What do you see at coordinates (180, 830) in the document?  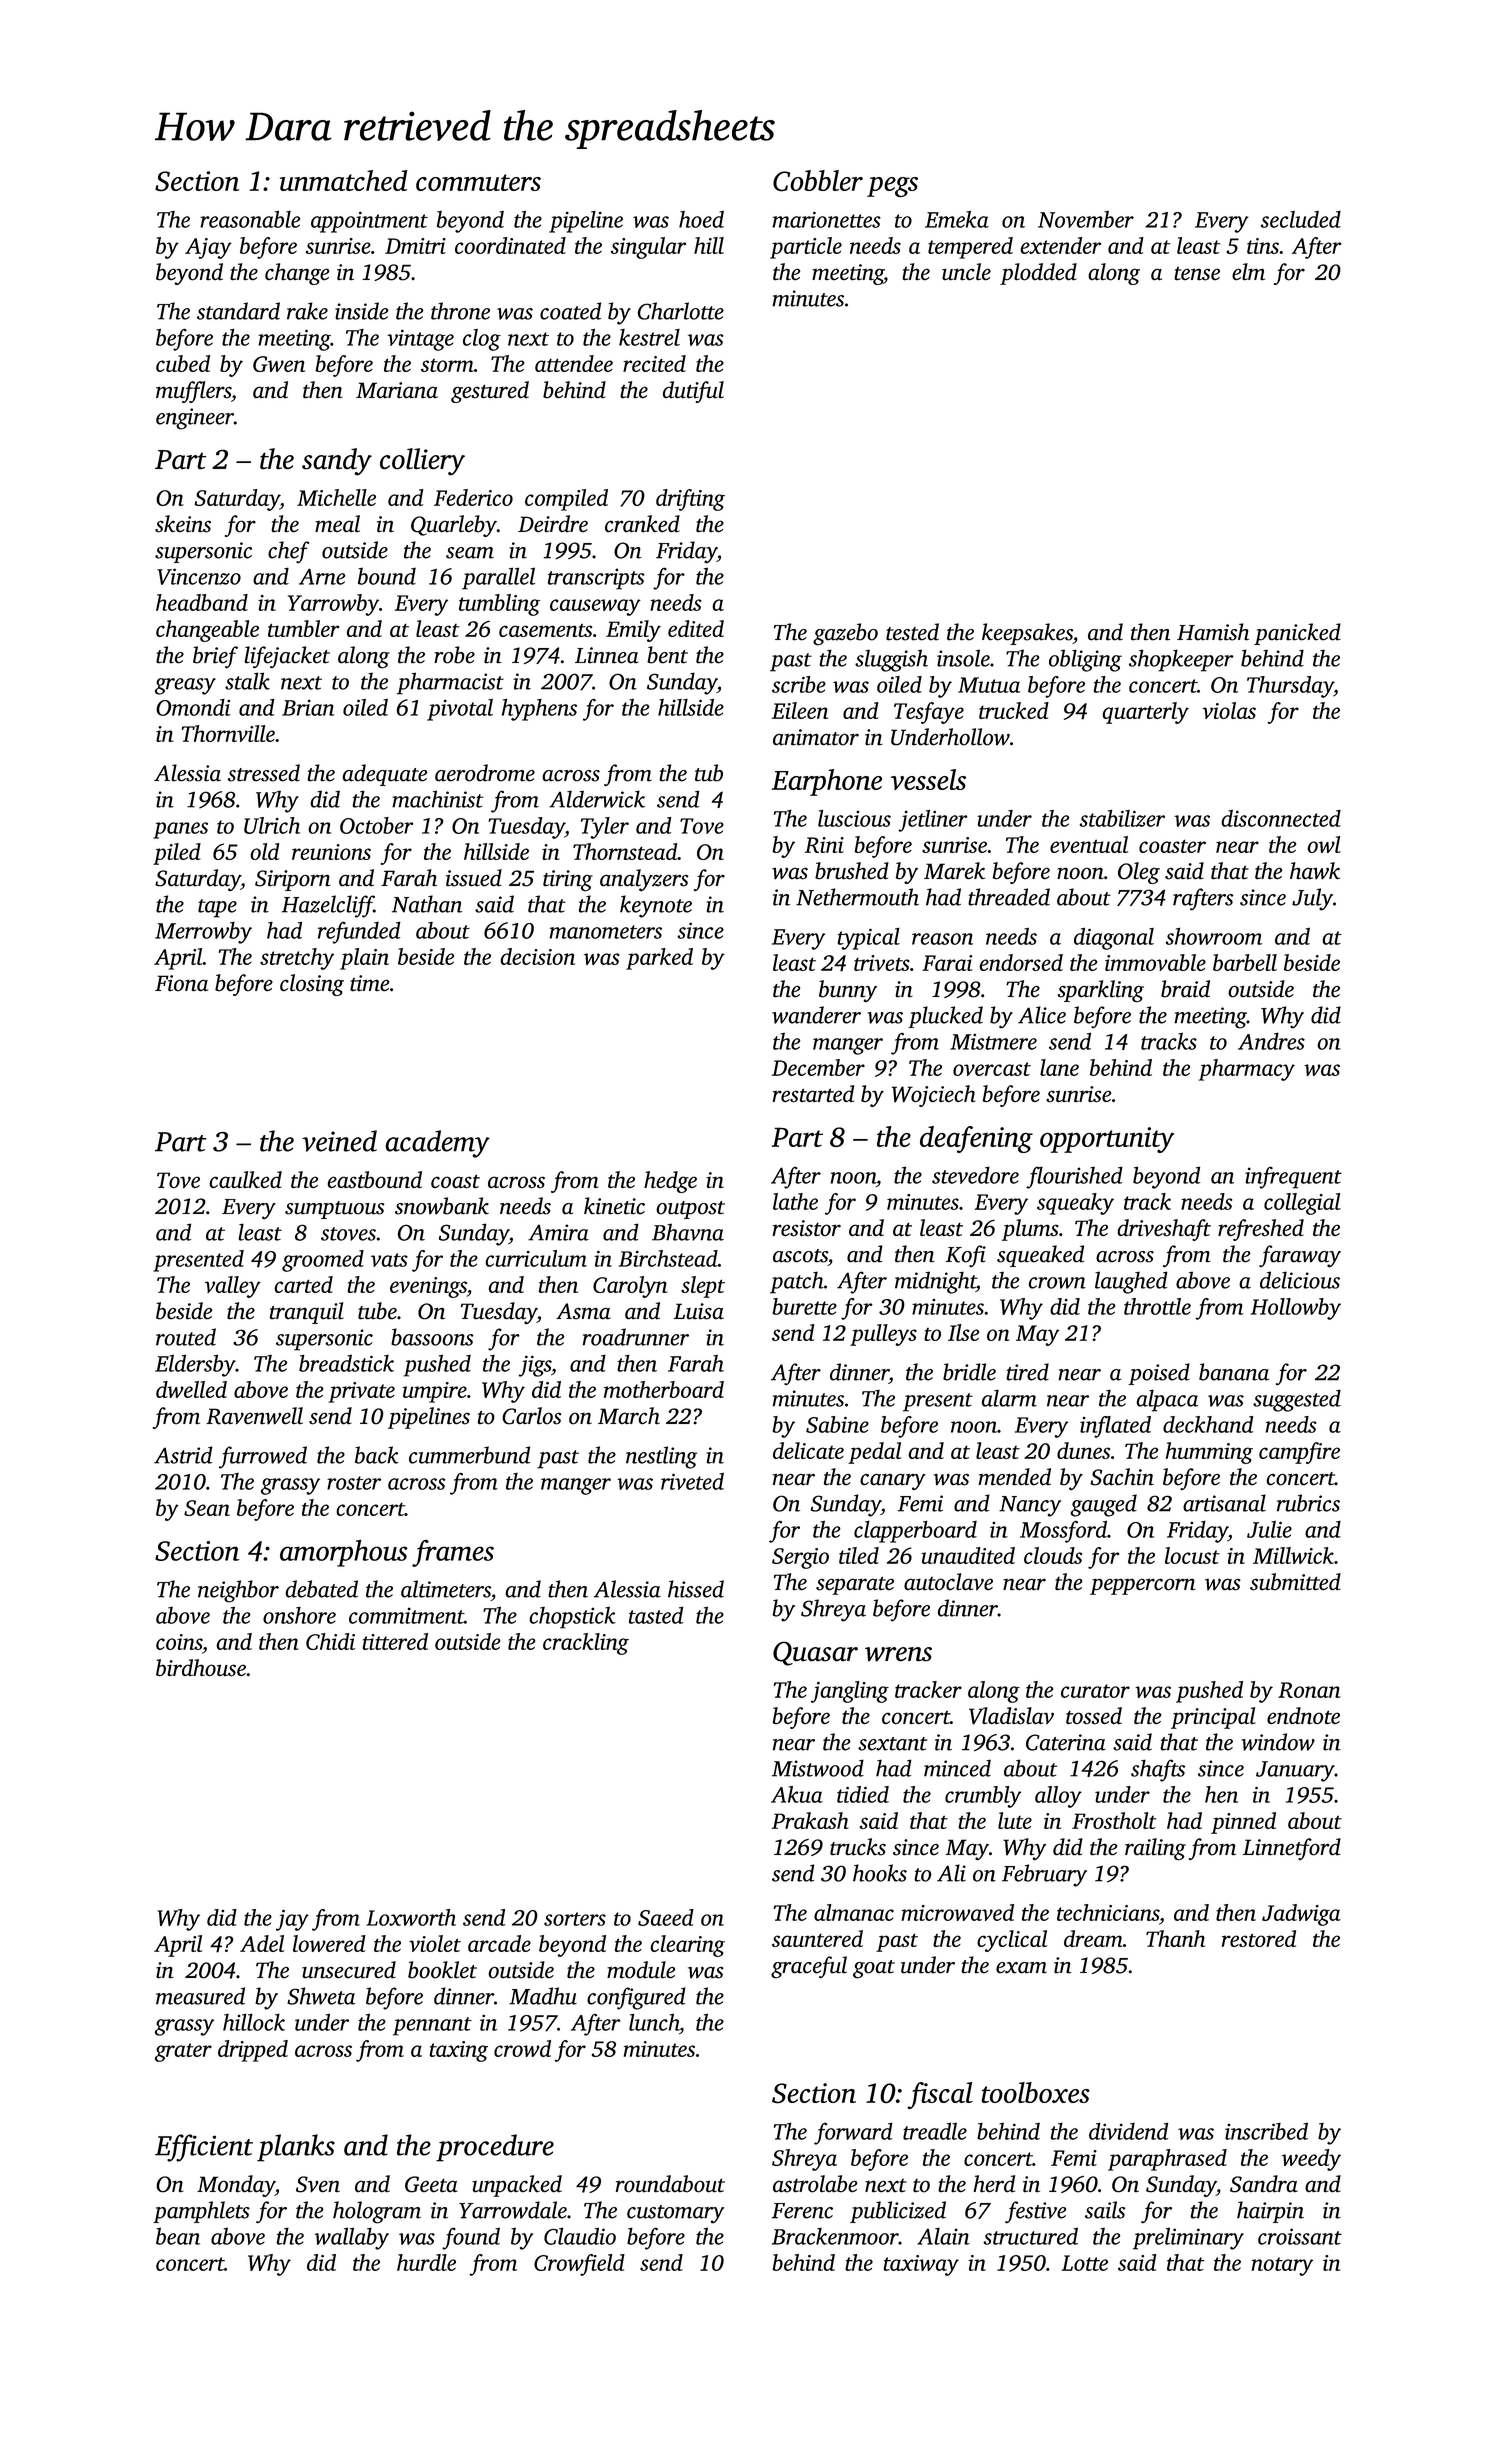 I see `panes` at bounding box center [180, 830].
